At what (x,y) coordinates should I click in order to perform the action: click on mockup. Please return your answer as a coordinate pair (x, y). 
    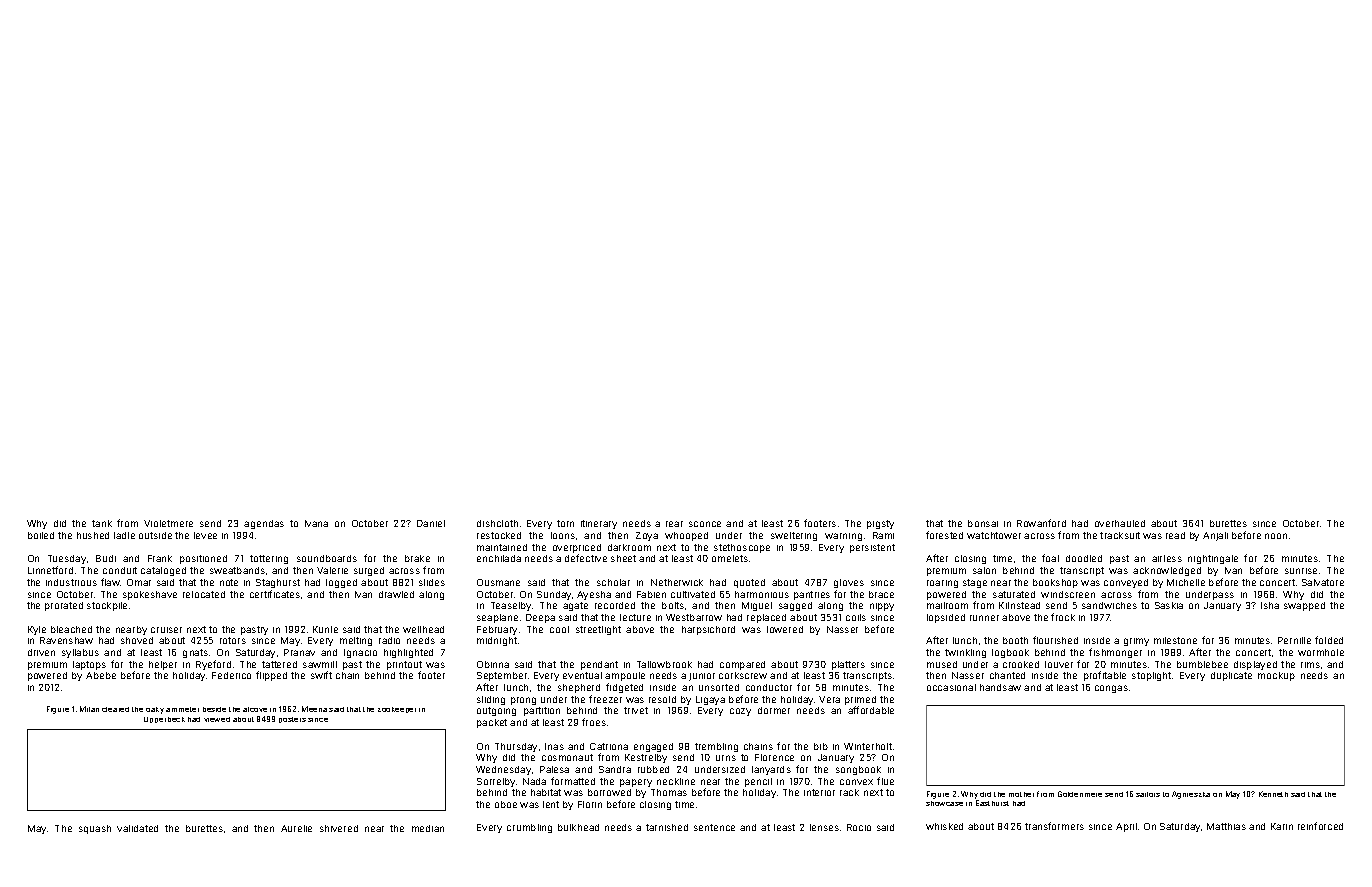
    Looking at the image, I should click on (1276, 676).
